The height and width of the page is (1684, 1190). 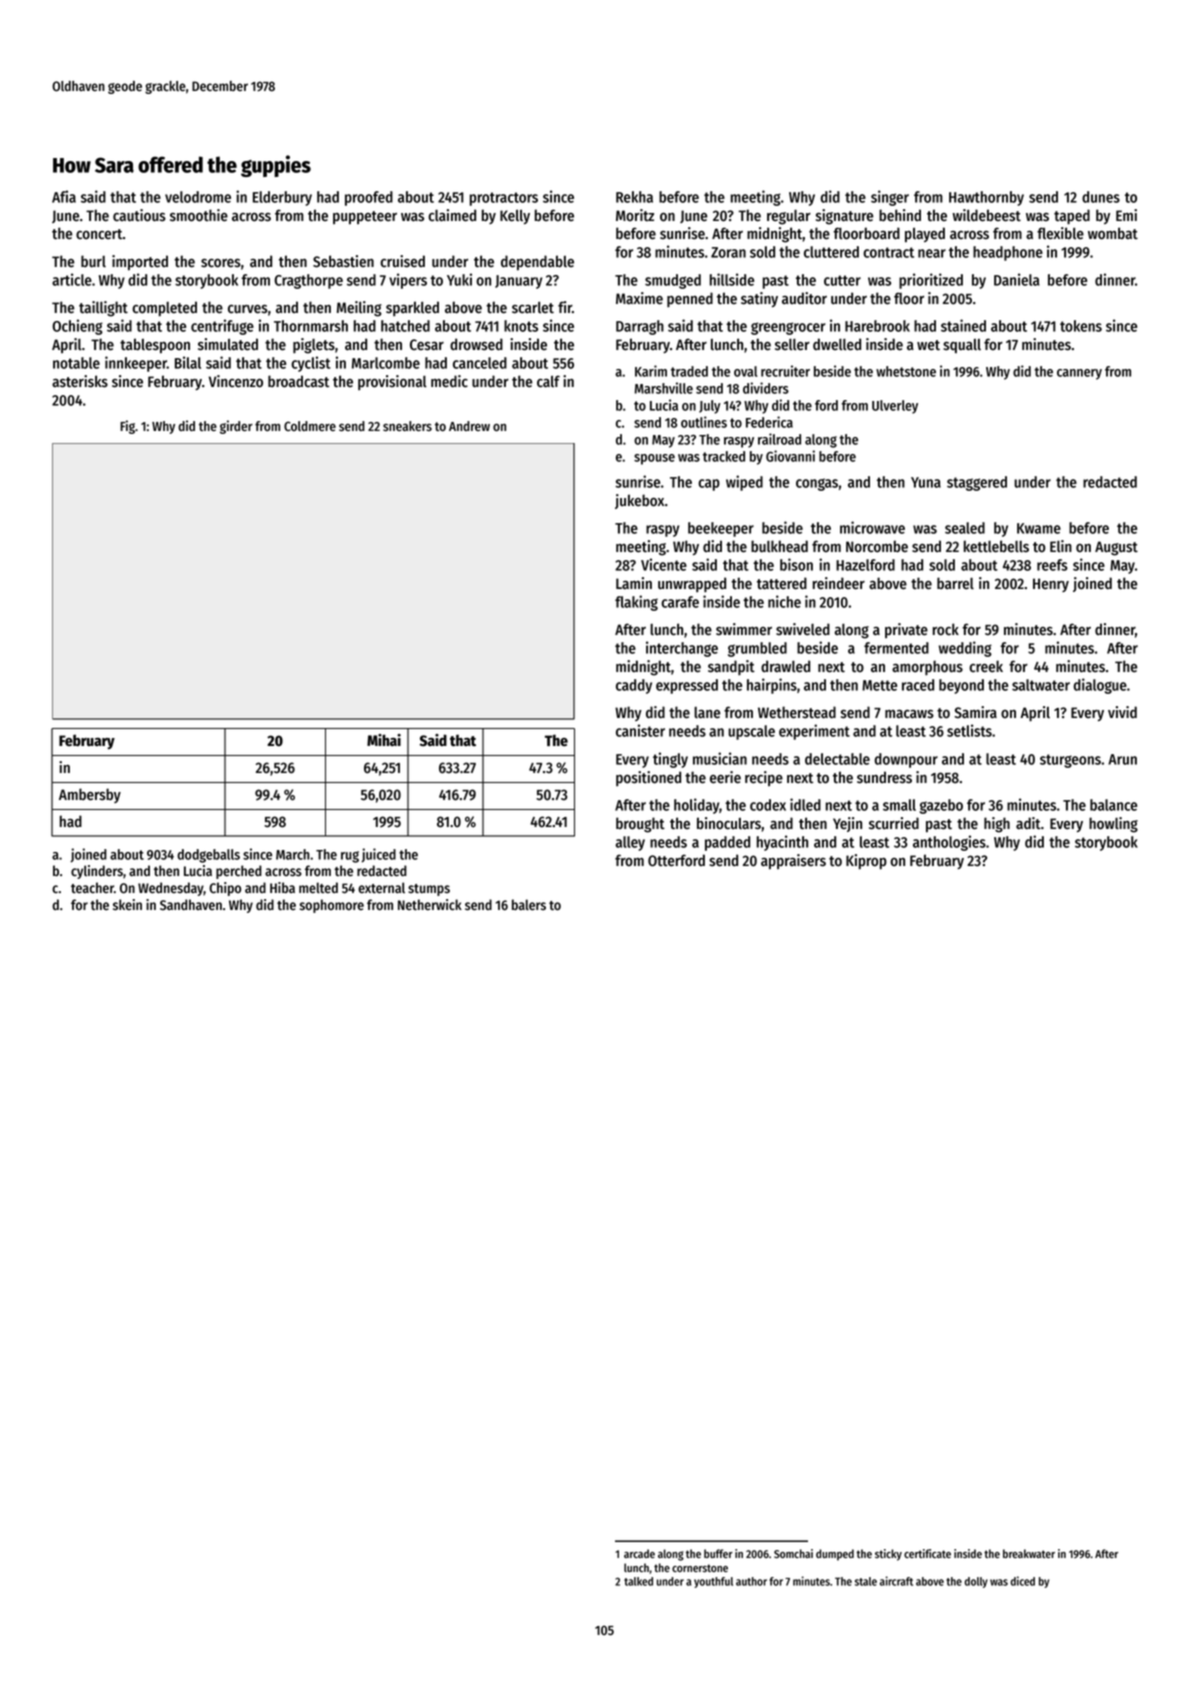 I want to click on velodrome, so click(x=198, y=197).
